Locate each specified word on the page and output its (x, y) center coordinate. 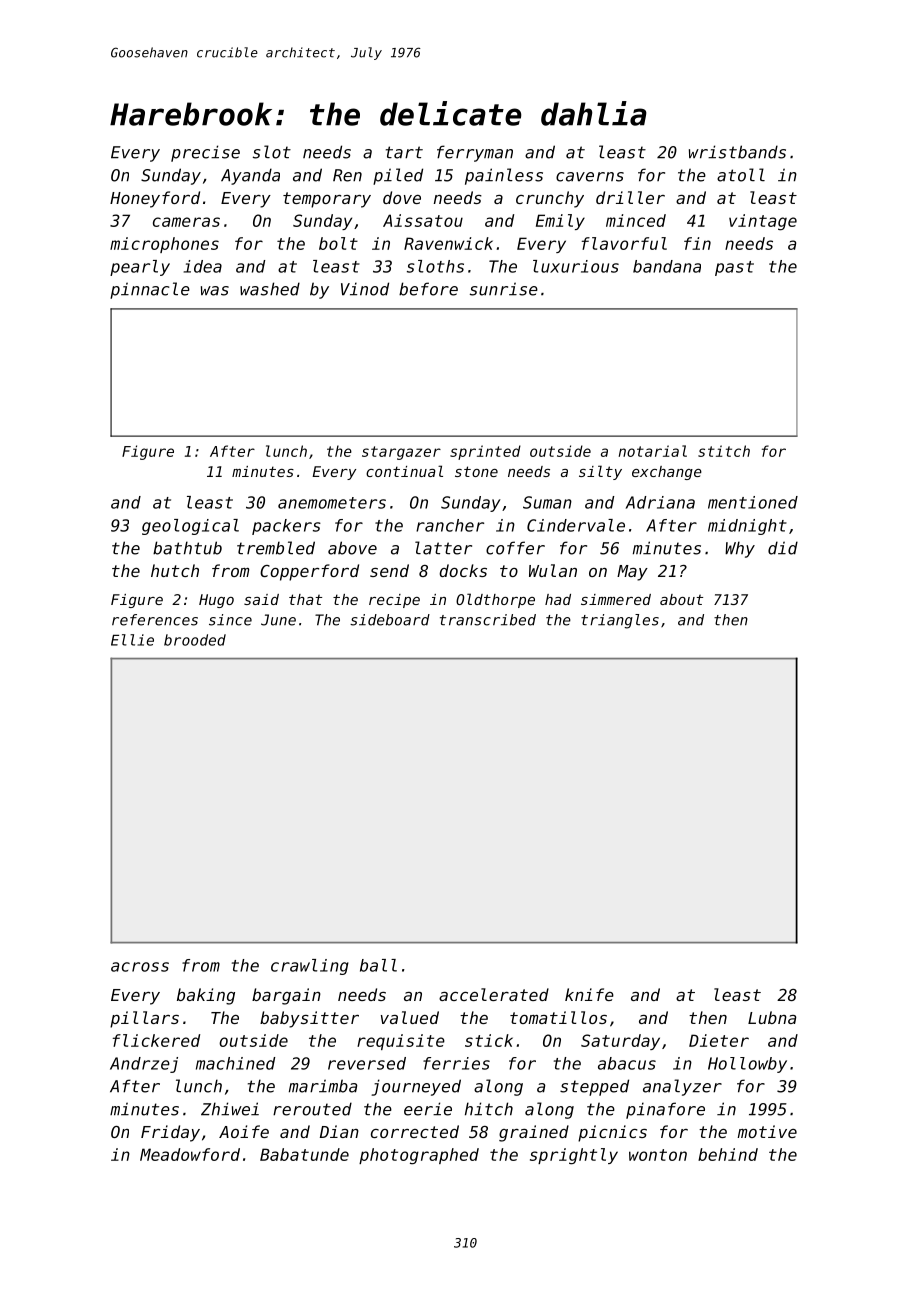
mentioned (753, 502)
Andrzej (144, 1065)
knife (589, 994)
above (352, 548)
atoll (741, 175)
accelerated (494, 994)
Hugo (216, 601)
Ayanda (250, 176)
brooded (195, 640)
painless (504, 176)
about (681, 599)
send (389, 570)
